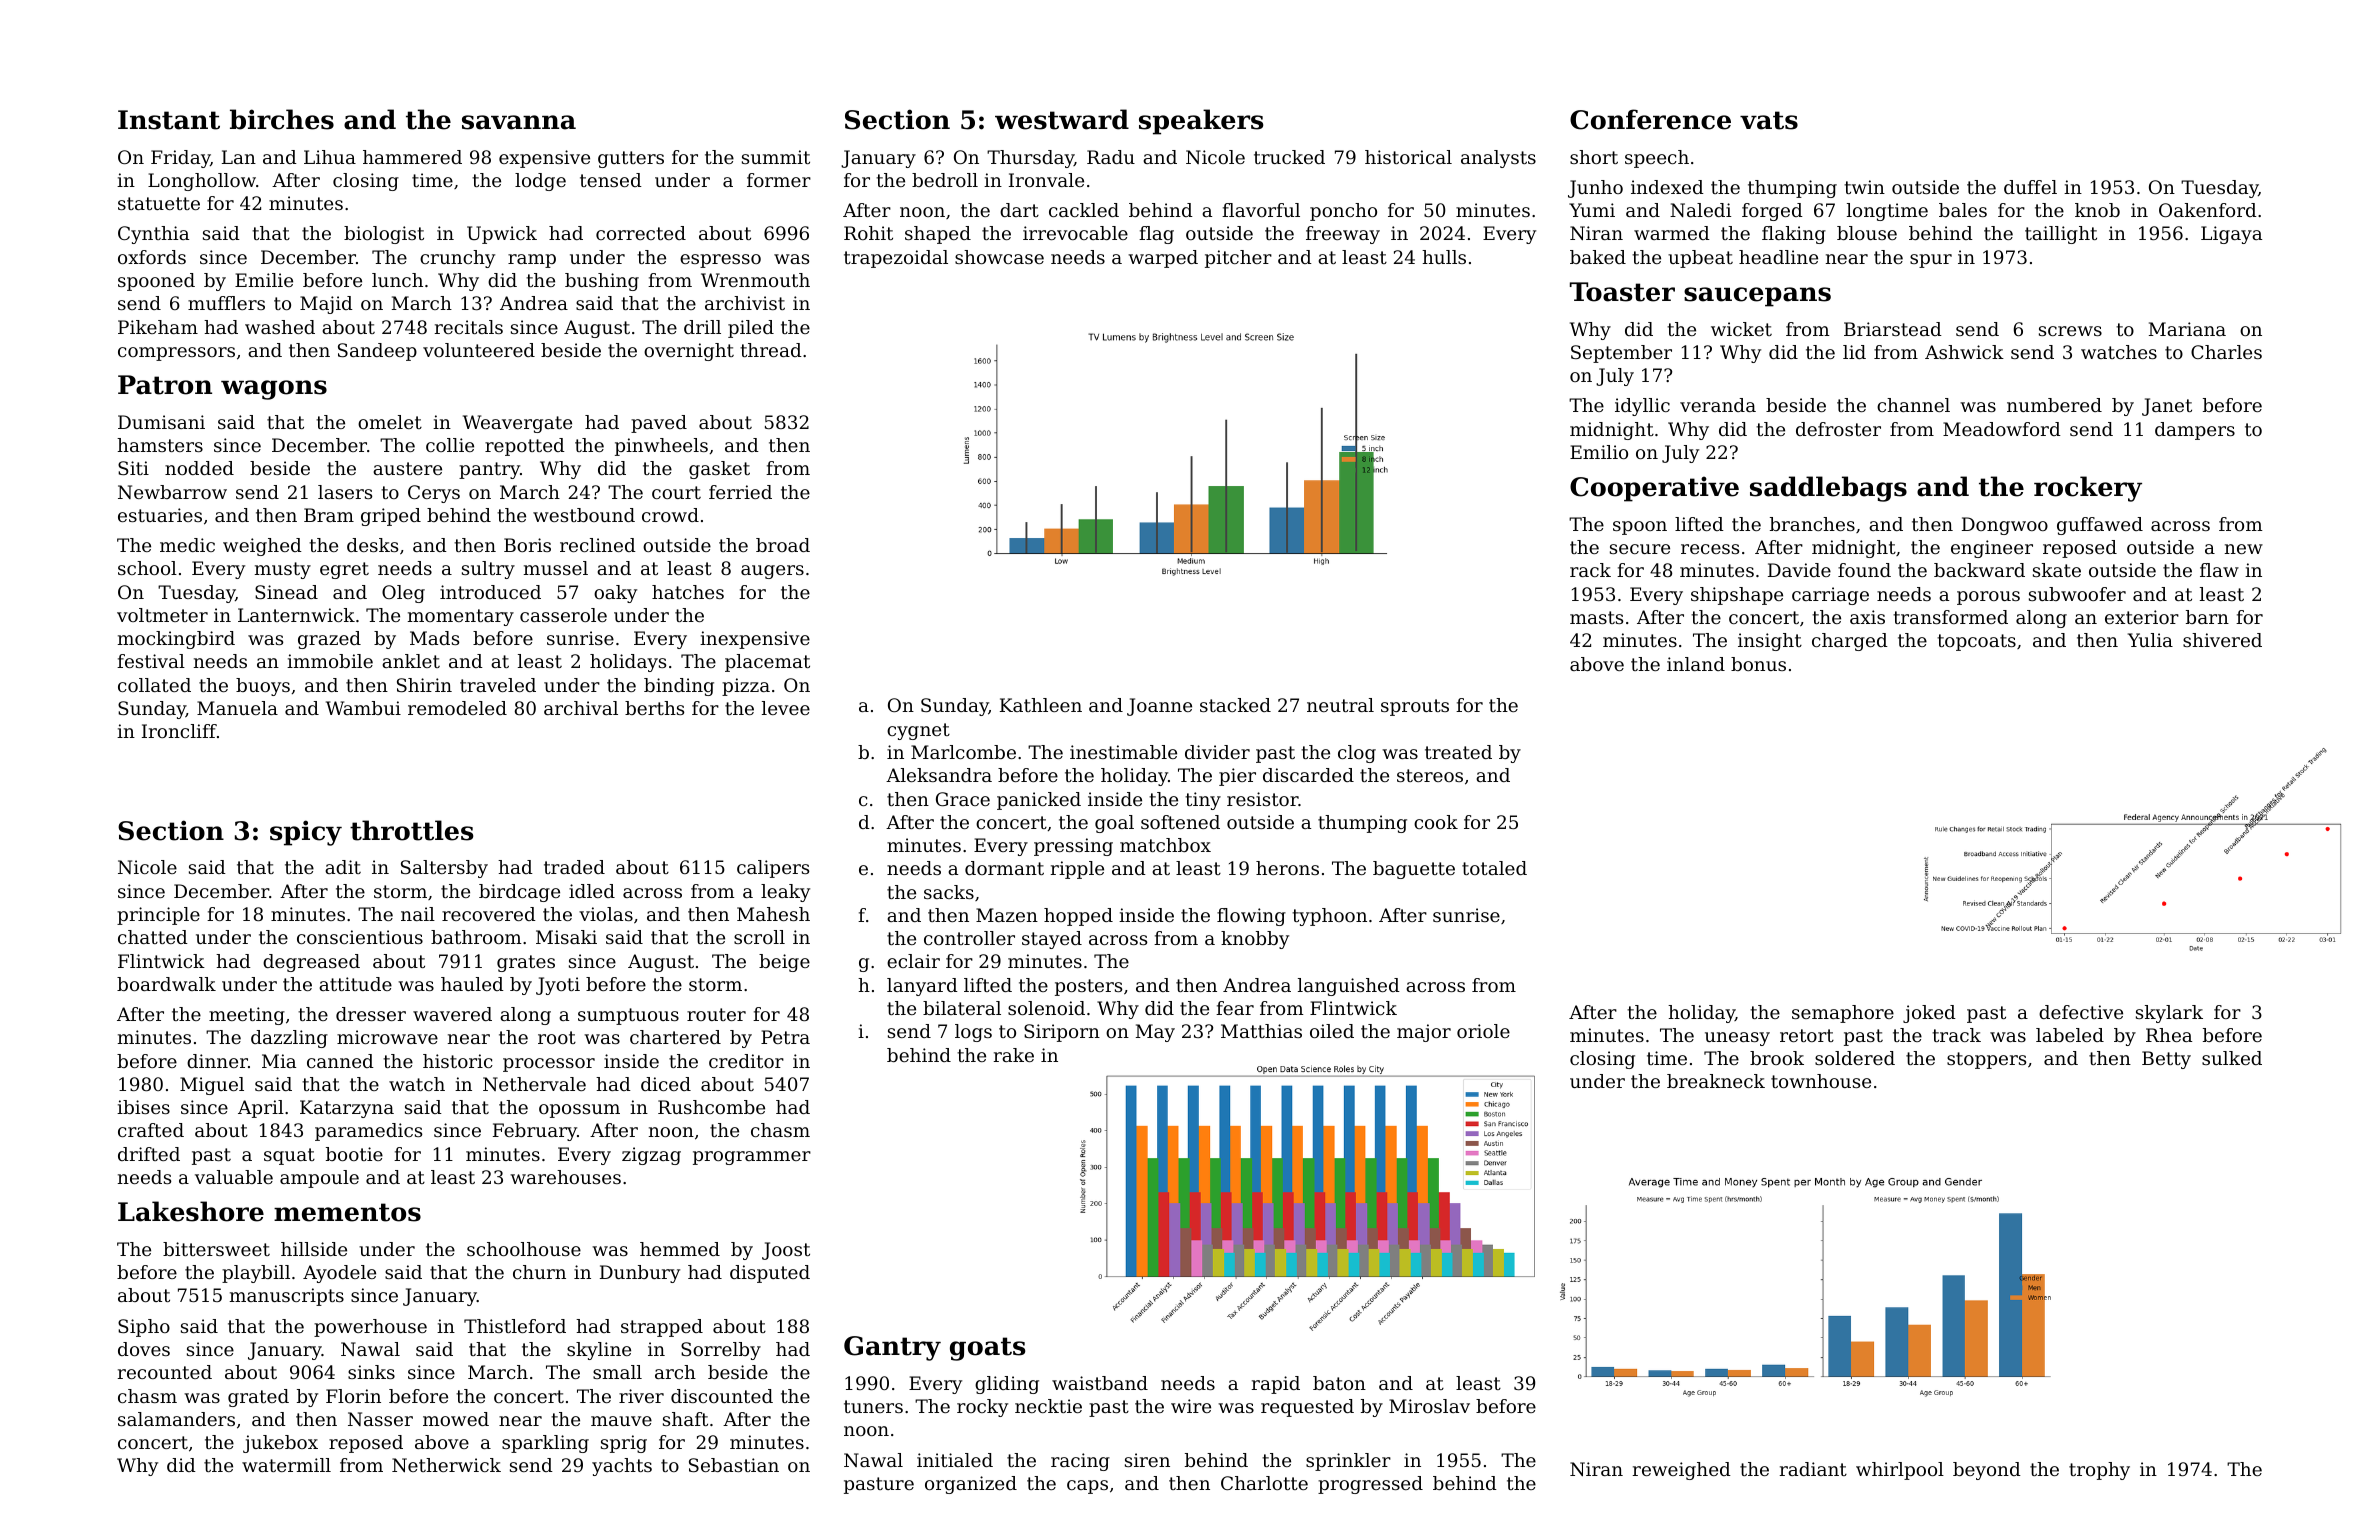  I want to click on speakers, so click(1201, 122).
